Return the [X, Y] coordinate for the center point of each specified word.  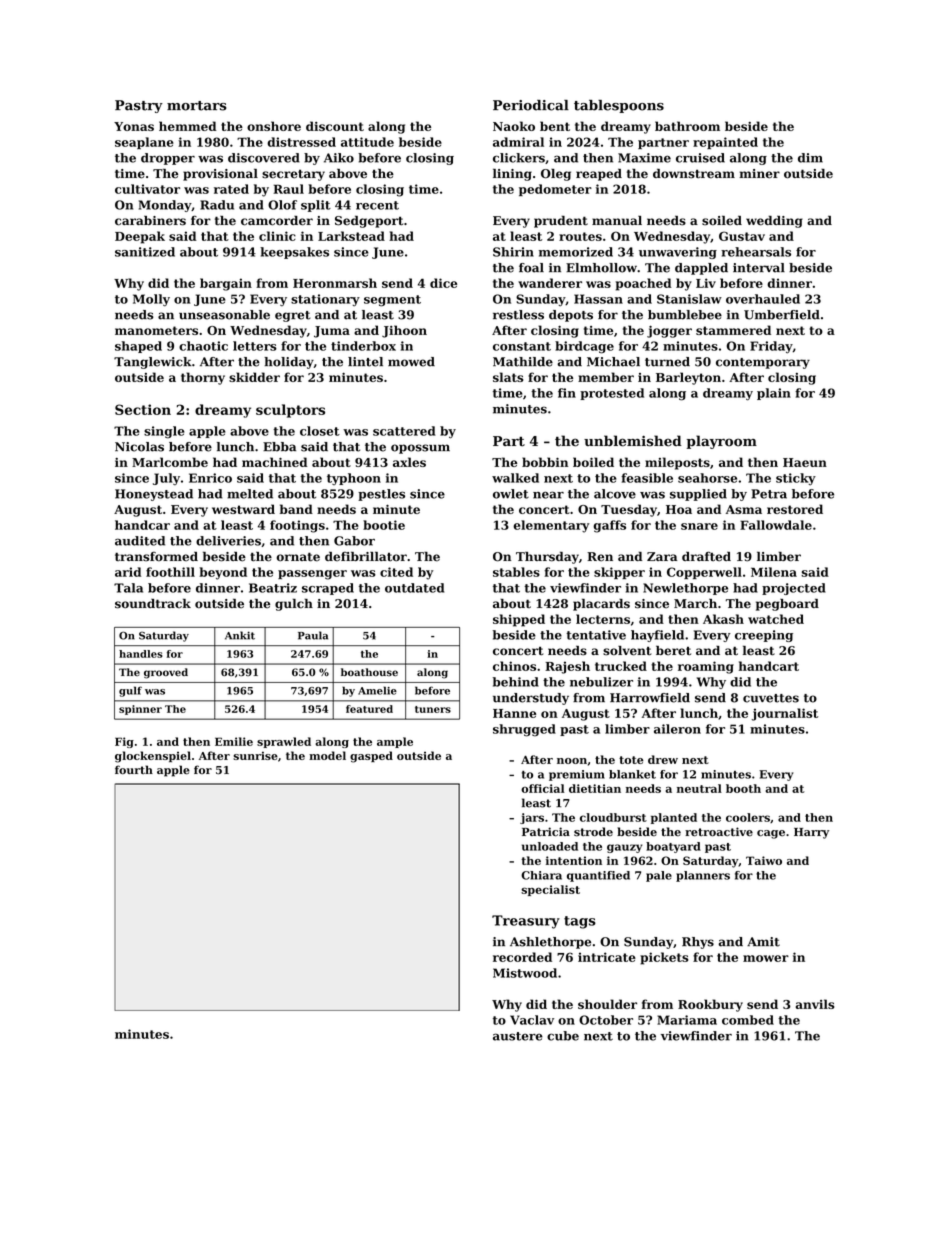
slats [508, 377]
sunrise [255, 755]
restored [795, 509]
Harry [811, 833]
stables [516, 572]
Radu [217, 205]
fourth [134, 770]
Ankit [240, 635]
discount [335, 126]
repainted [725, 143]
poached [644, 284]
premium [577, 775]
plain [774, 394]
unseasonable [224, 315]
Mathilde [523, 362]
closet [320, 431]
